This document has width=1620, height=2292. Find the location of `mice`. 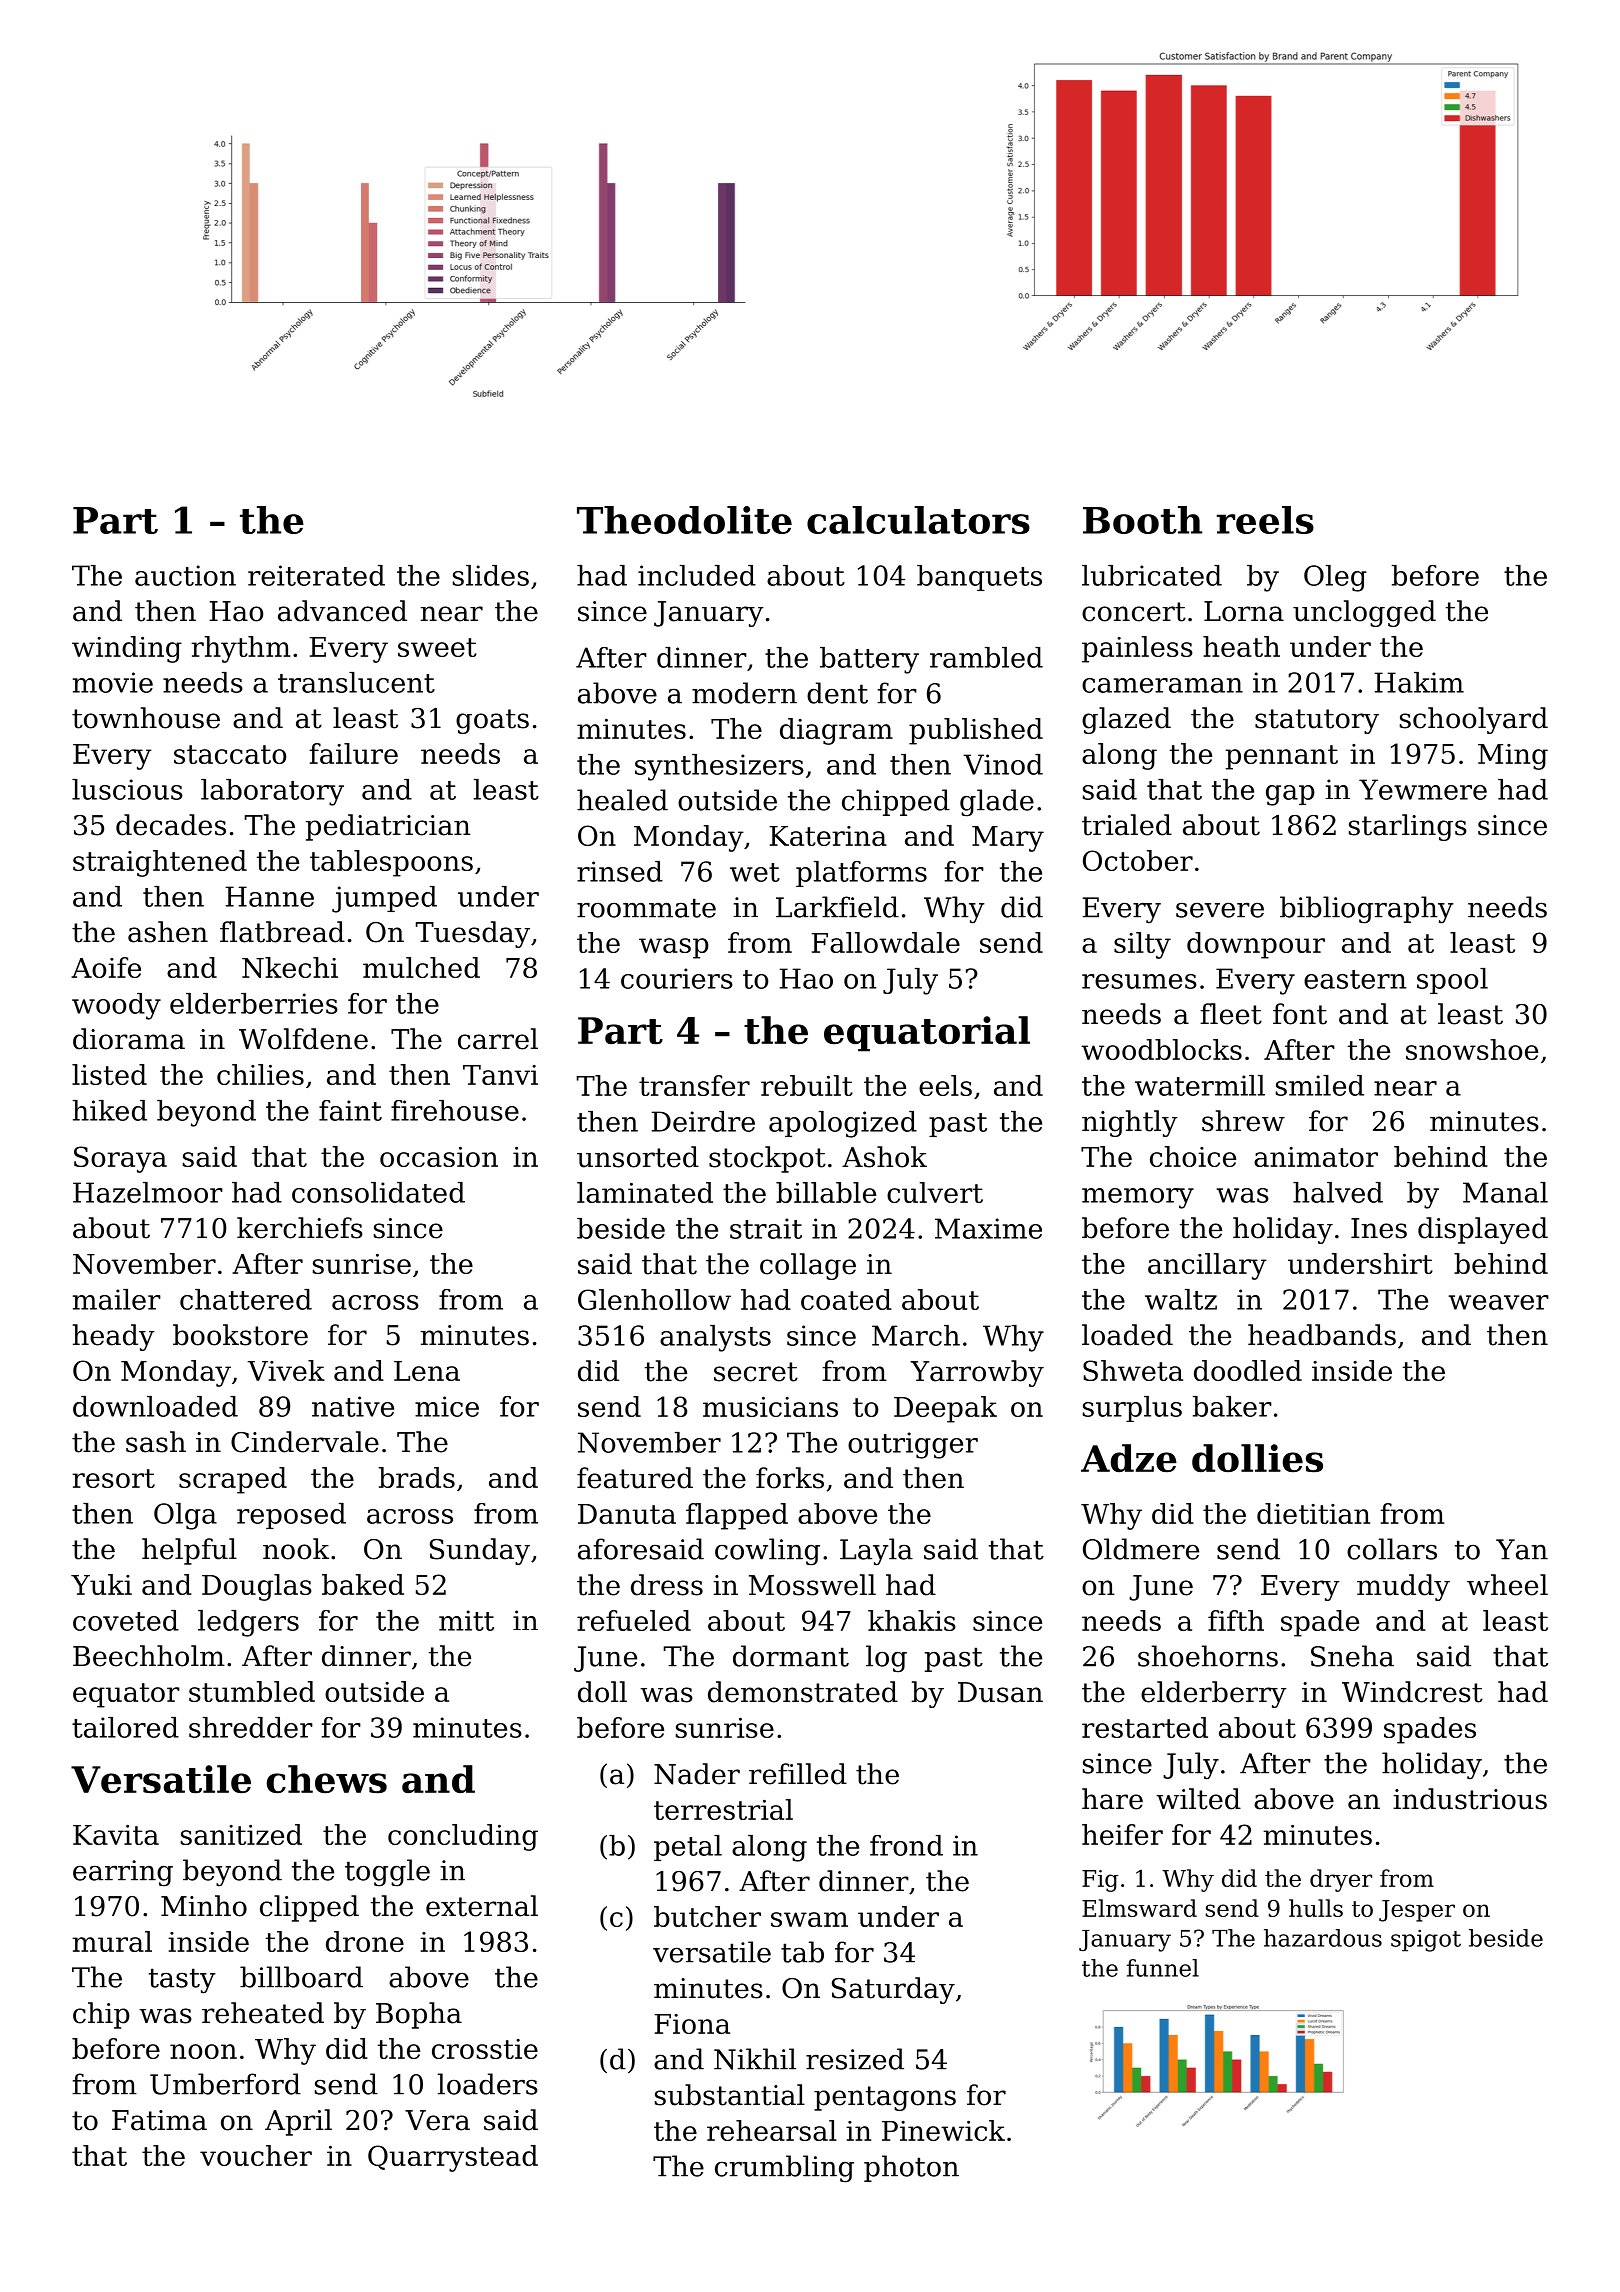

mice is located at coordinates (447, 1406).
